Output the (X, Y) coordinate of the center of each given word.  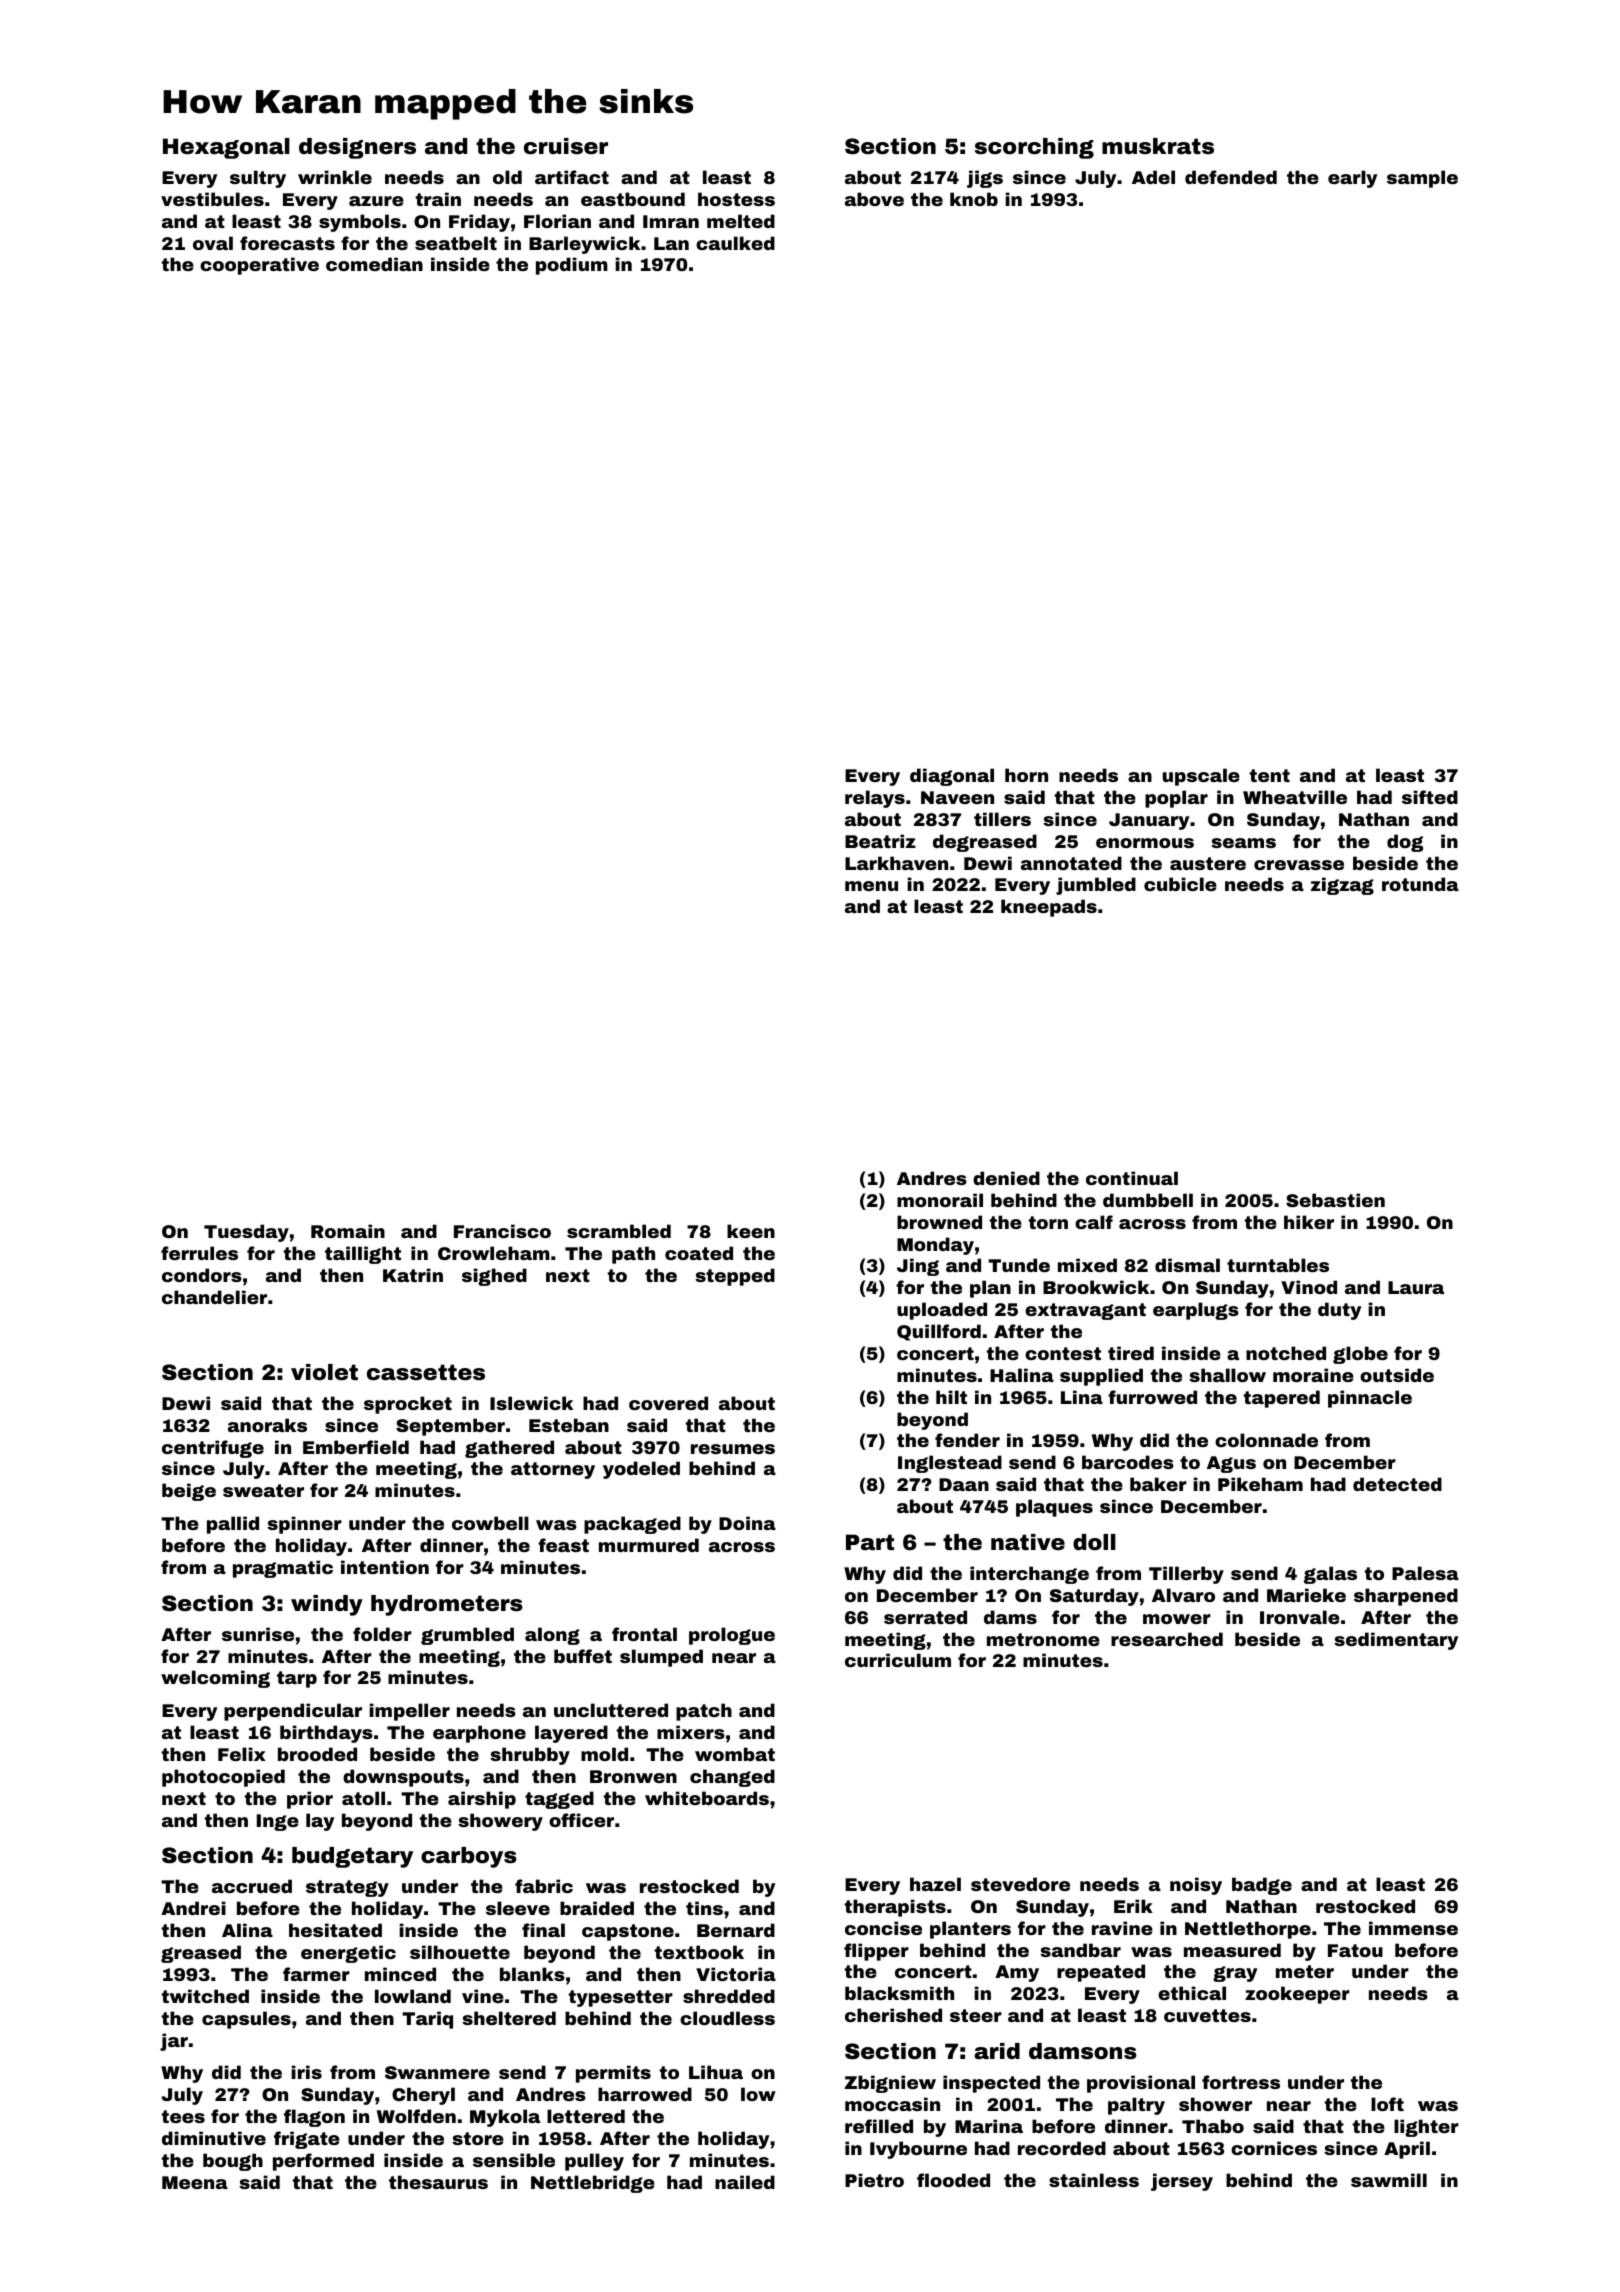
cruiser (566, 146)
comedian (374, 264)
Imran (671, 221)
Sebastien (1335, 1200)
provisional (1141, 2084)
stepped (735, 1277)
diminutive (214, 2138)
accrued (252, 1886)
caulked (735, 243)
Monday (935, 1246)
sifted (1430, 797)
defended (1231, 177)
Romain (348, 1231)
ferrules (199, 1253)
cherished (893, 2015)
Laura (1416, 1287)
